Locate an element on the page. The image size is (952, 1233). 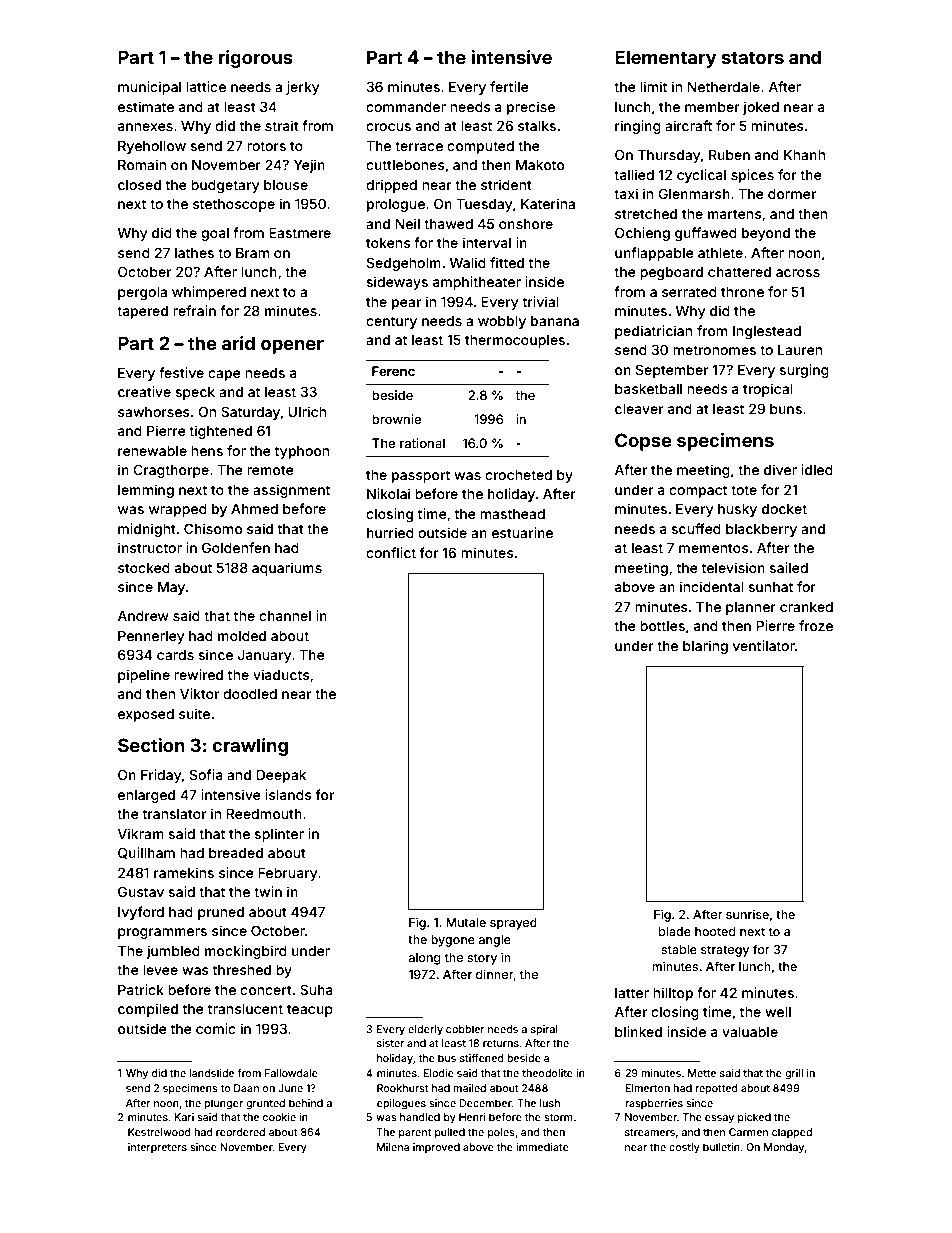
grill is located at coordinates (794, 1074).
